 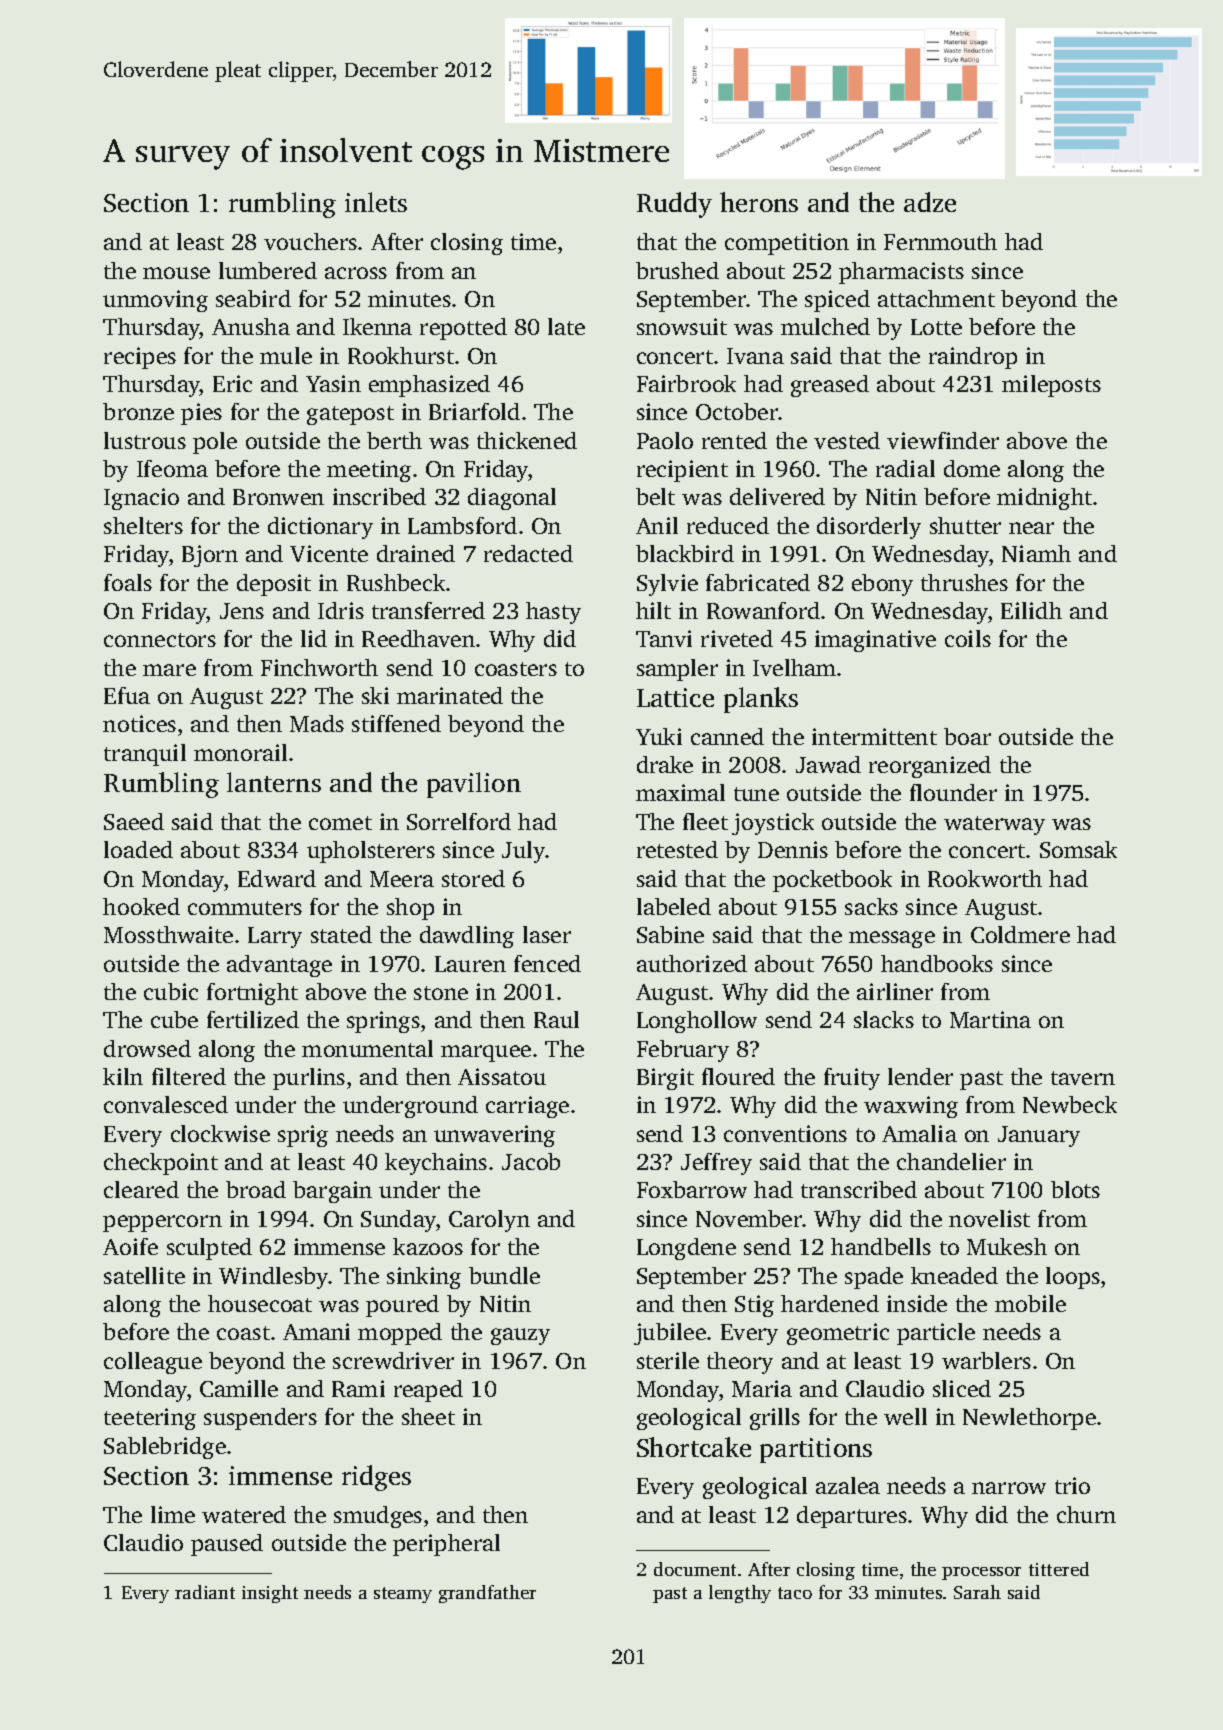 What do you see at coordinates (847, 440) in the document?
I see `vested` at bounding box center [847, 440].
